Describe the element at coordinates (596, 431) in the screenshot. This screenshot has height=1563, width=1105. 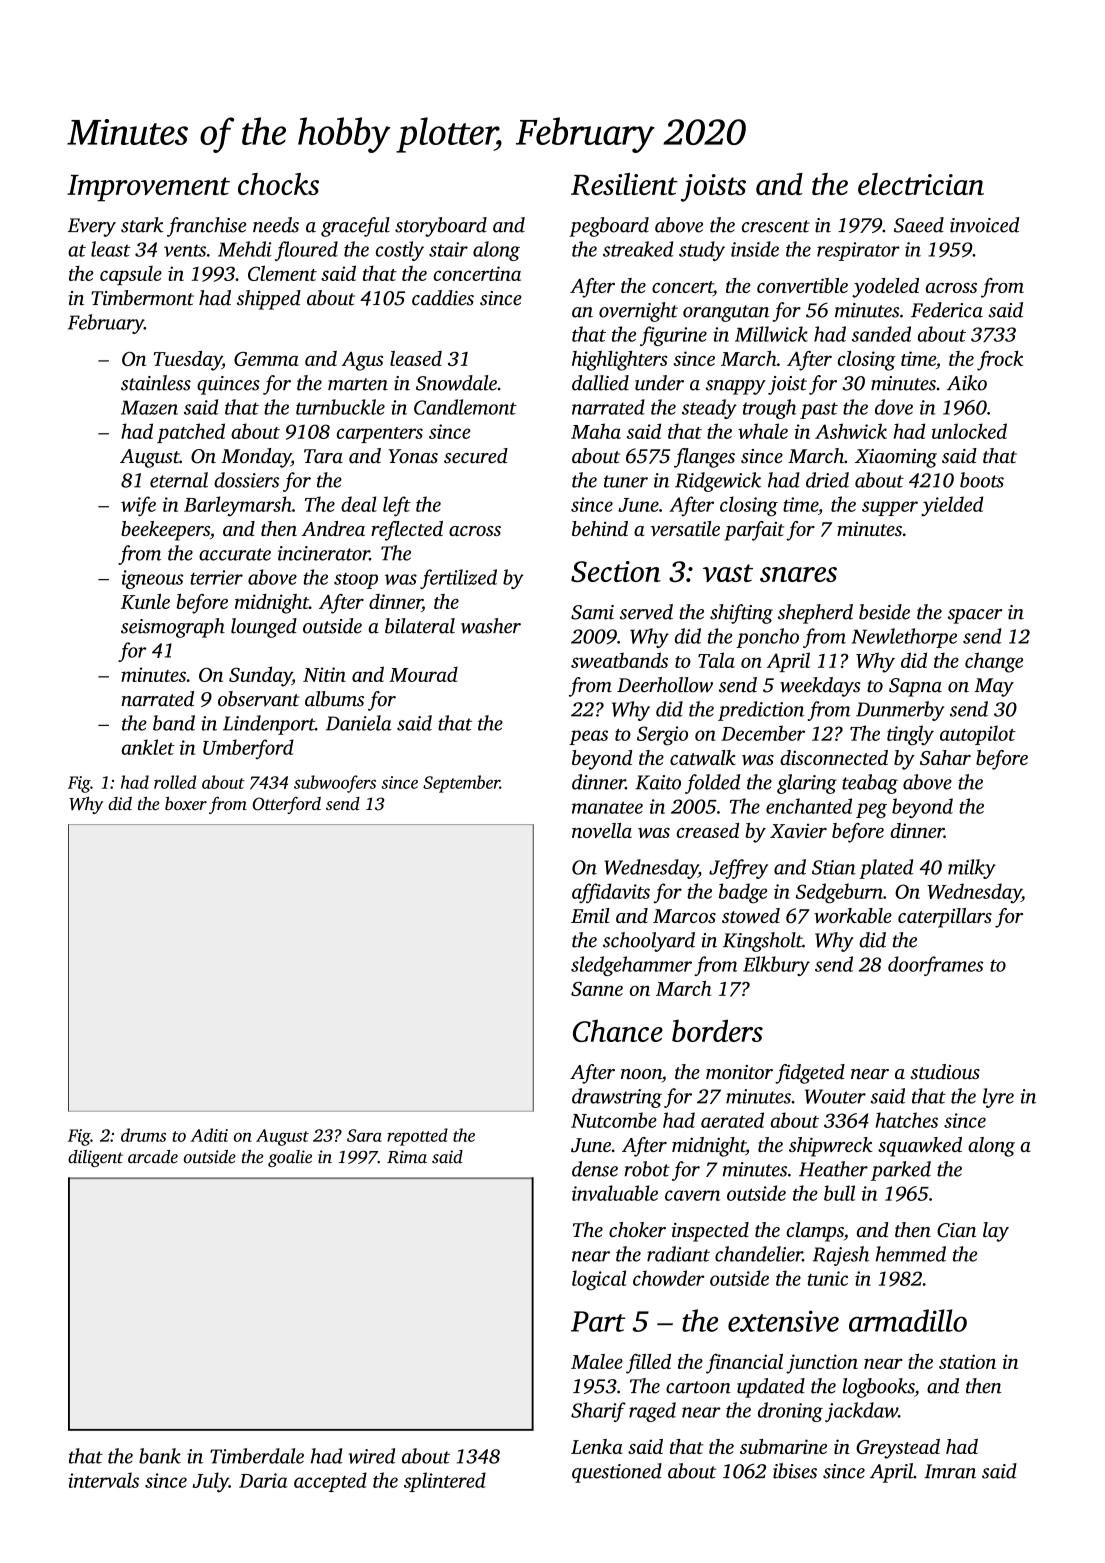
I see `Maha` at that location.
